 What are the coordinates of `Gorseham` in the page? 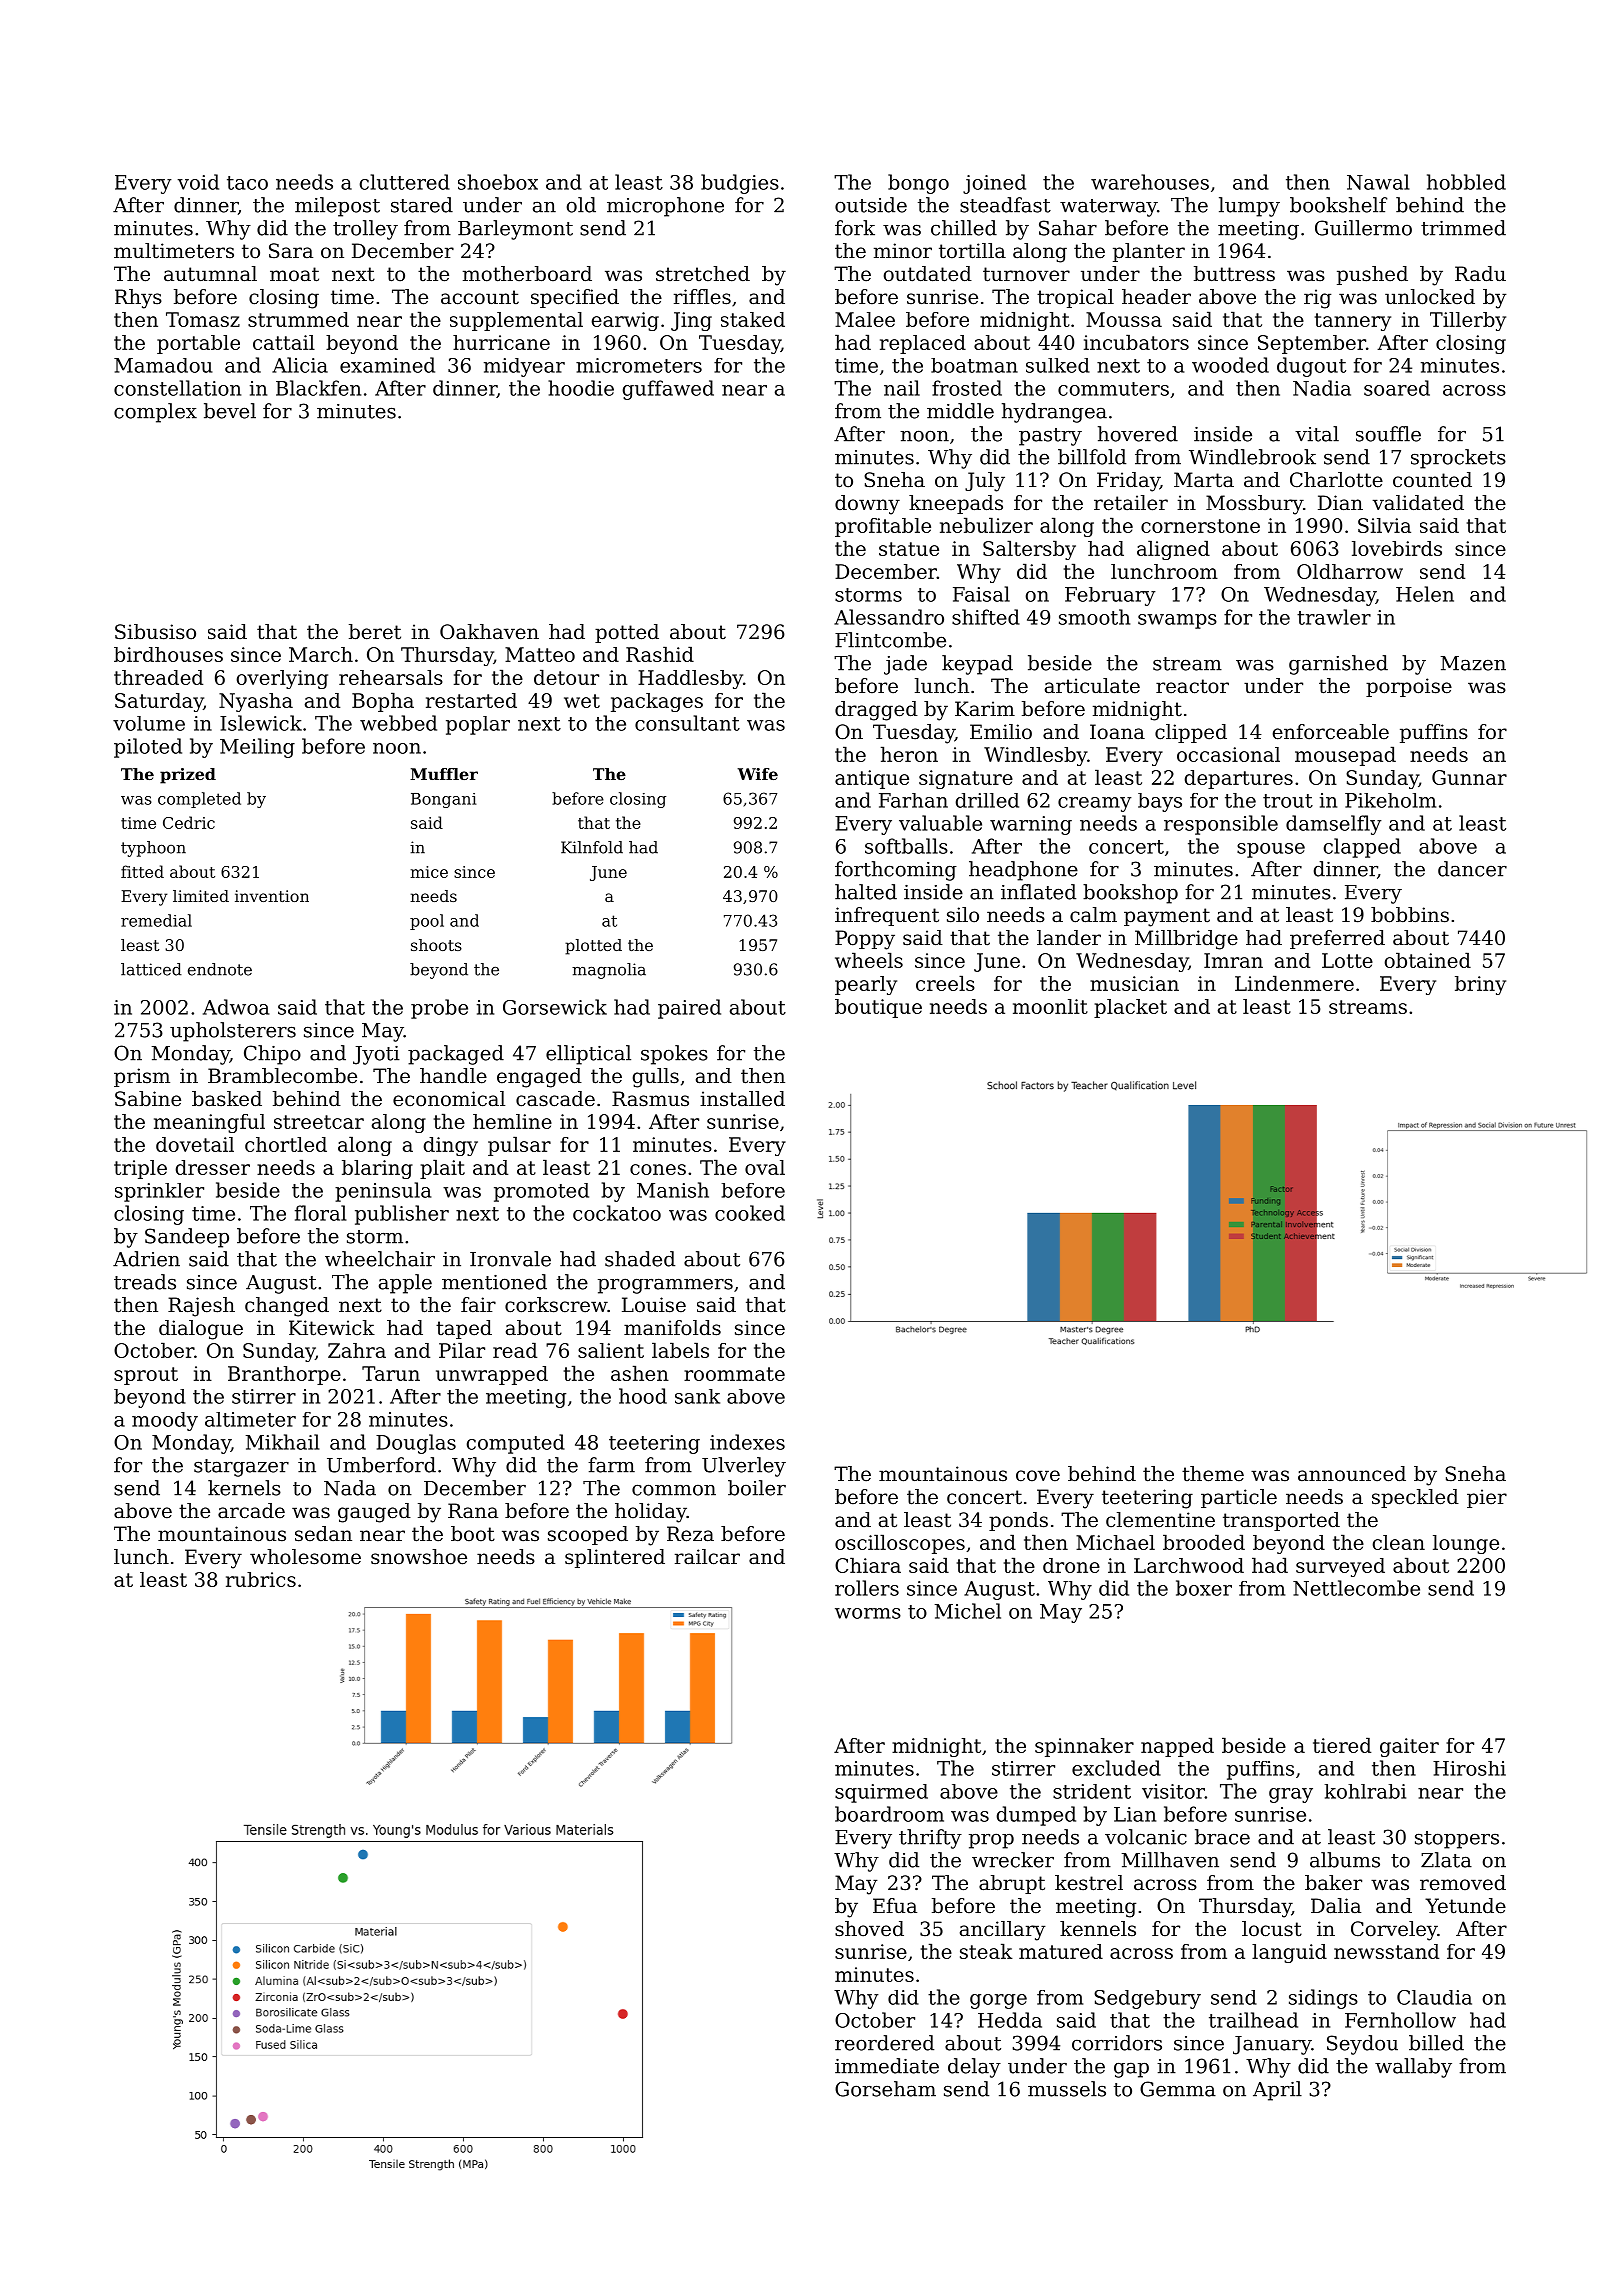 It's located at (885, 2089).
